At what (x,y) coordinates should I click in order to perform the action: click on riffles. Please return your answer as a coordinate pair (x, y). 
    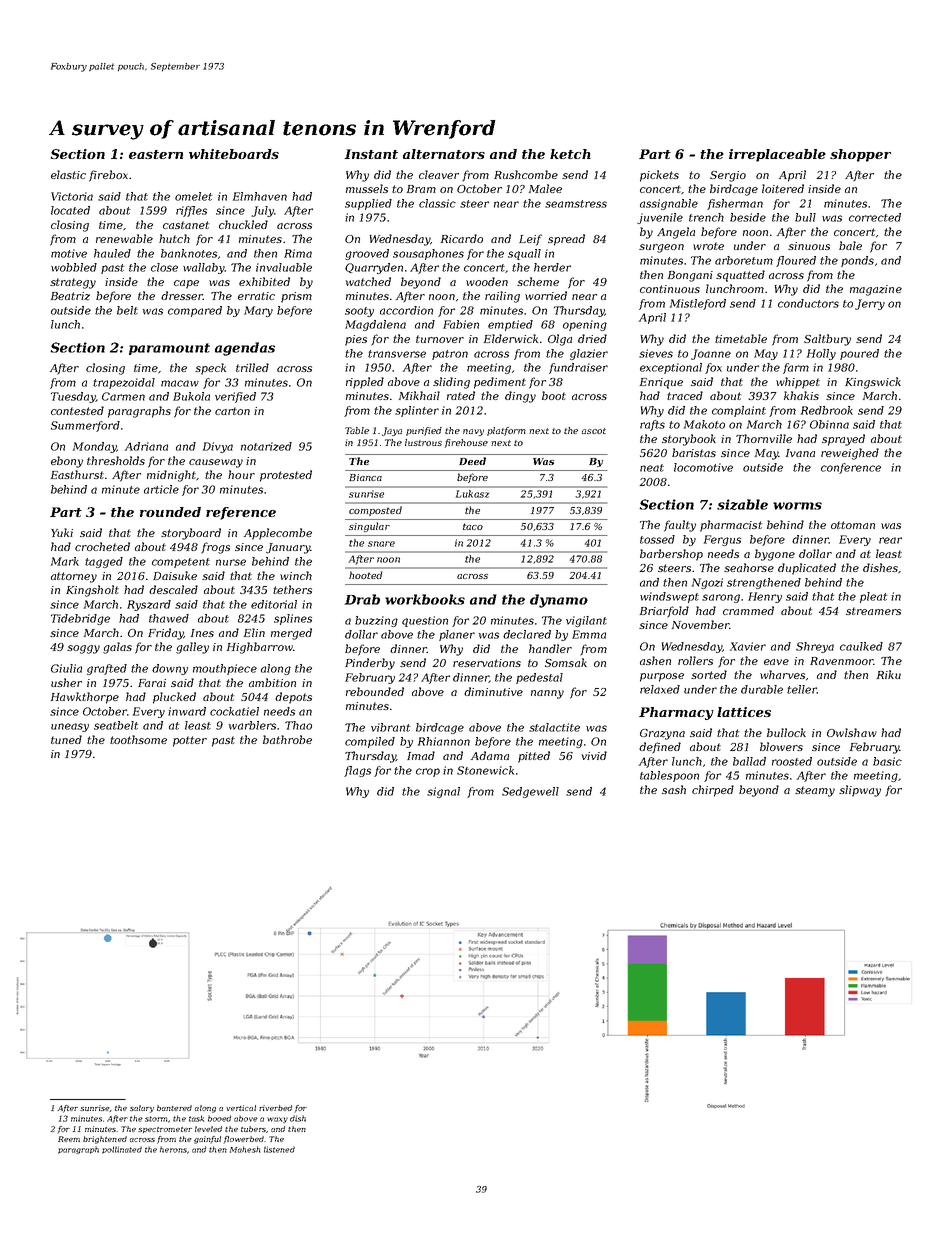
    Looking at the image, I should click on (191, 211).
